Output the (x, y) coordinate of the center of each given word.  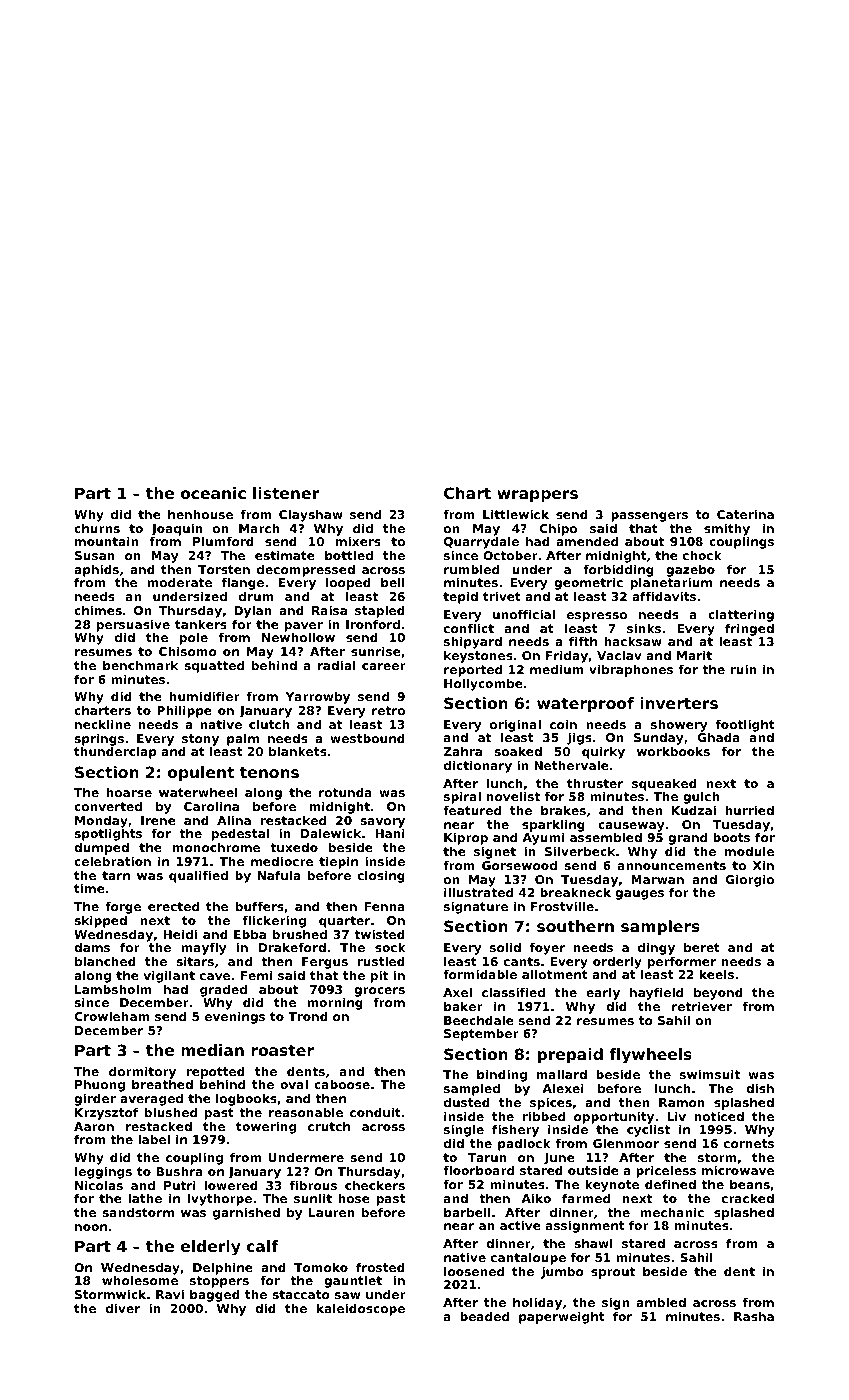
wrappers (537, 496)
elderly (210, 1248)
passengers (649, 517)
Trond (308, 1016)
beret (702, 947)
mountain (106, 541)
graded (223, 991)
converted (108, 806)
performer (682, 963)
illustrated (478, 892)
